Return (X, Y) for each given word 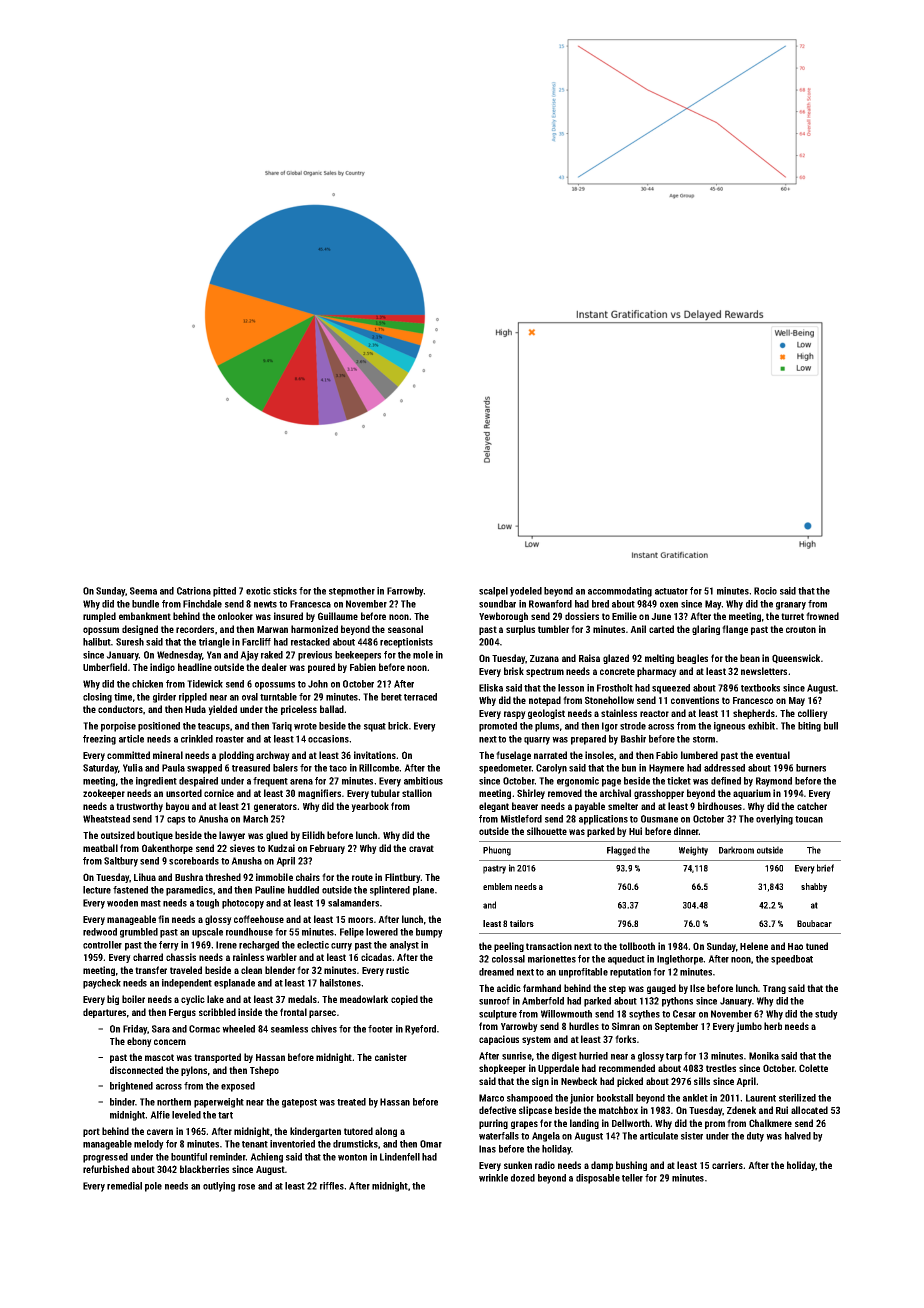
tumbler (553, 629)
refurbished (106, 1169)
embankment (145, 616)
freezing (99, 740)
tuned (817, 946)
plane (423, 891)
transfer (151, 970)
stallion (417, 793)
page (611, 783)
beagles (692, 659)
